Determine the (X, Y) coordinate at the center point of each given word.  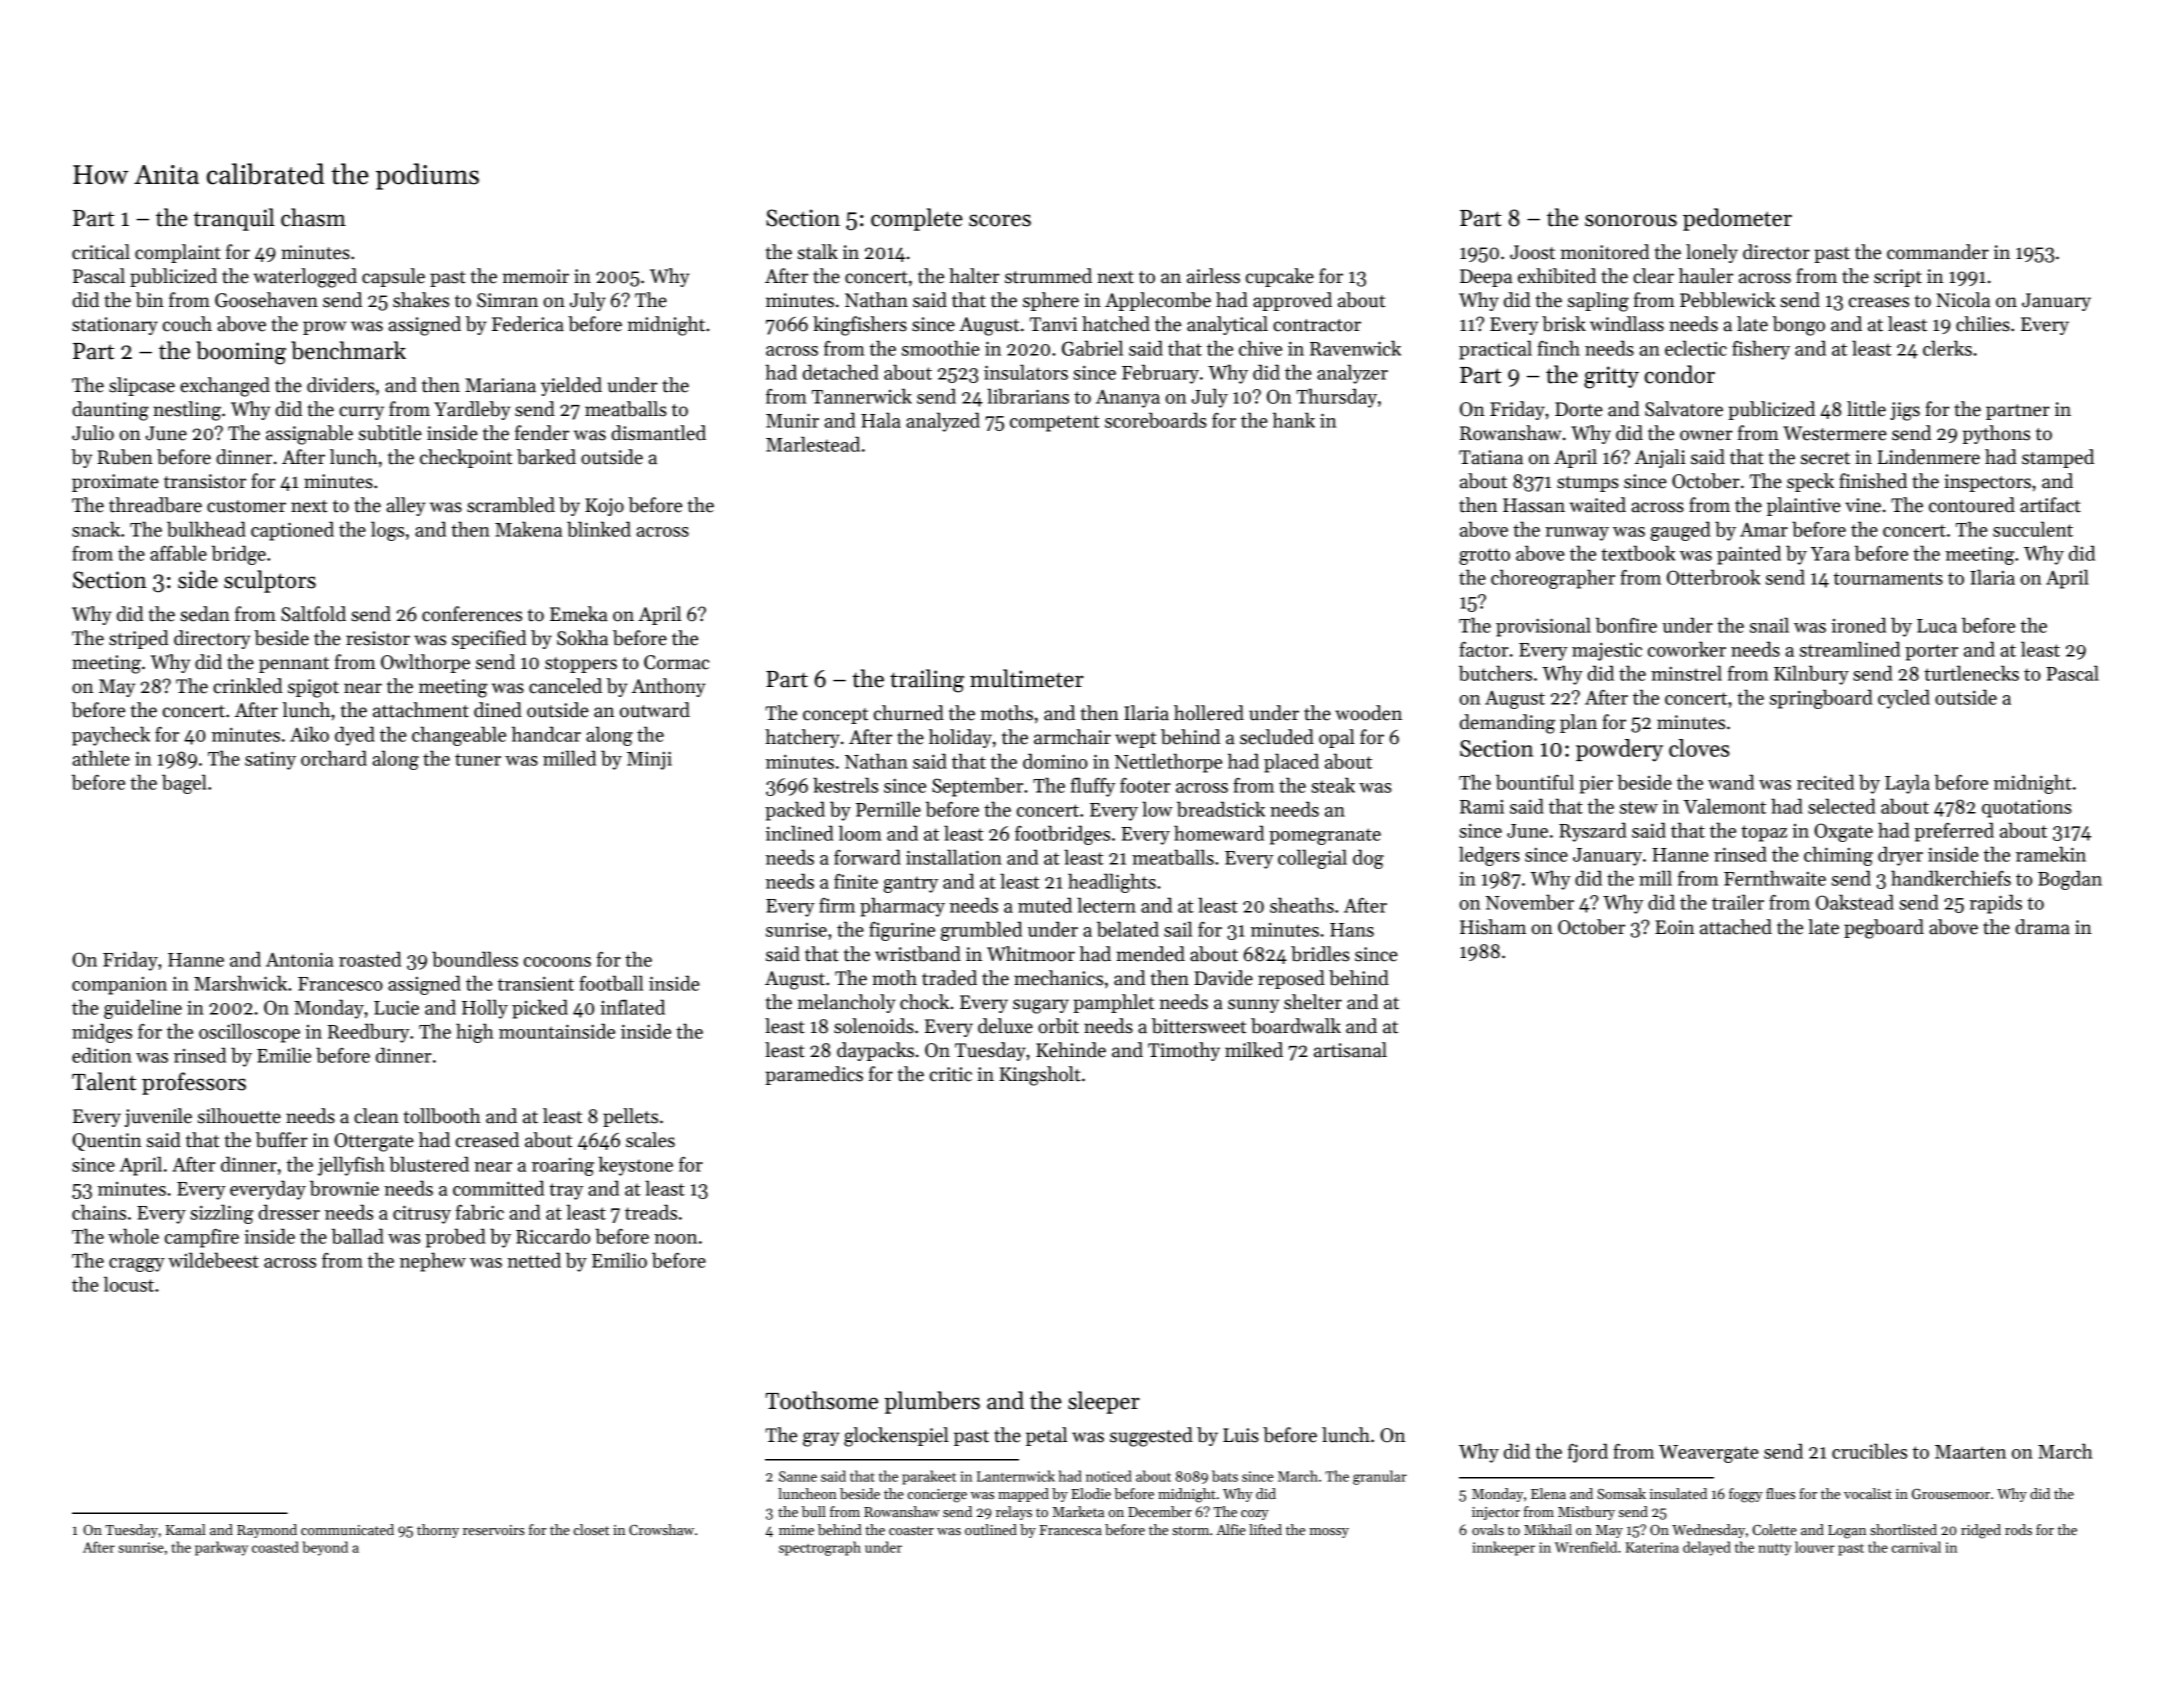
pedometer (1737, 219)
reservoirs (494, 1530)
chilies (1983, 324)
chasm (313, 217)
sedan (205, 614)
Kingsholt (1040, 1076)
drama (2042, 927)
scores (1000, 220)
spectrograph (820, 1548)
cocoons (557, 962)
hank (1294, 420)
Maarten (1970, 1452)
